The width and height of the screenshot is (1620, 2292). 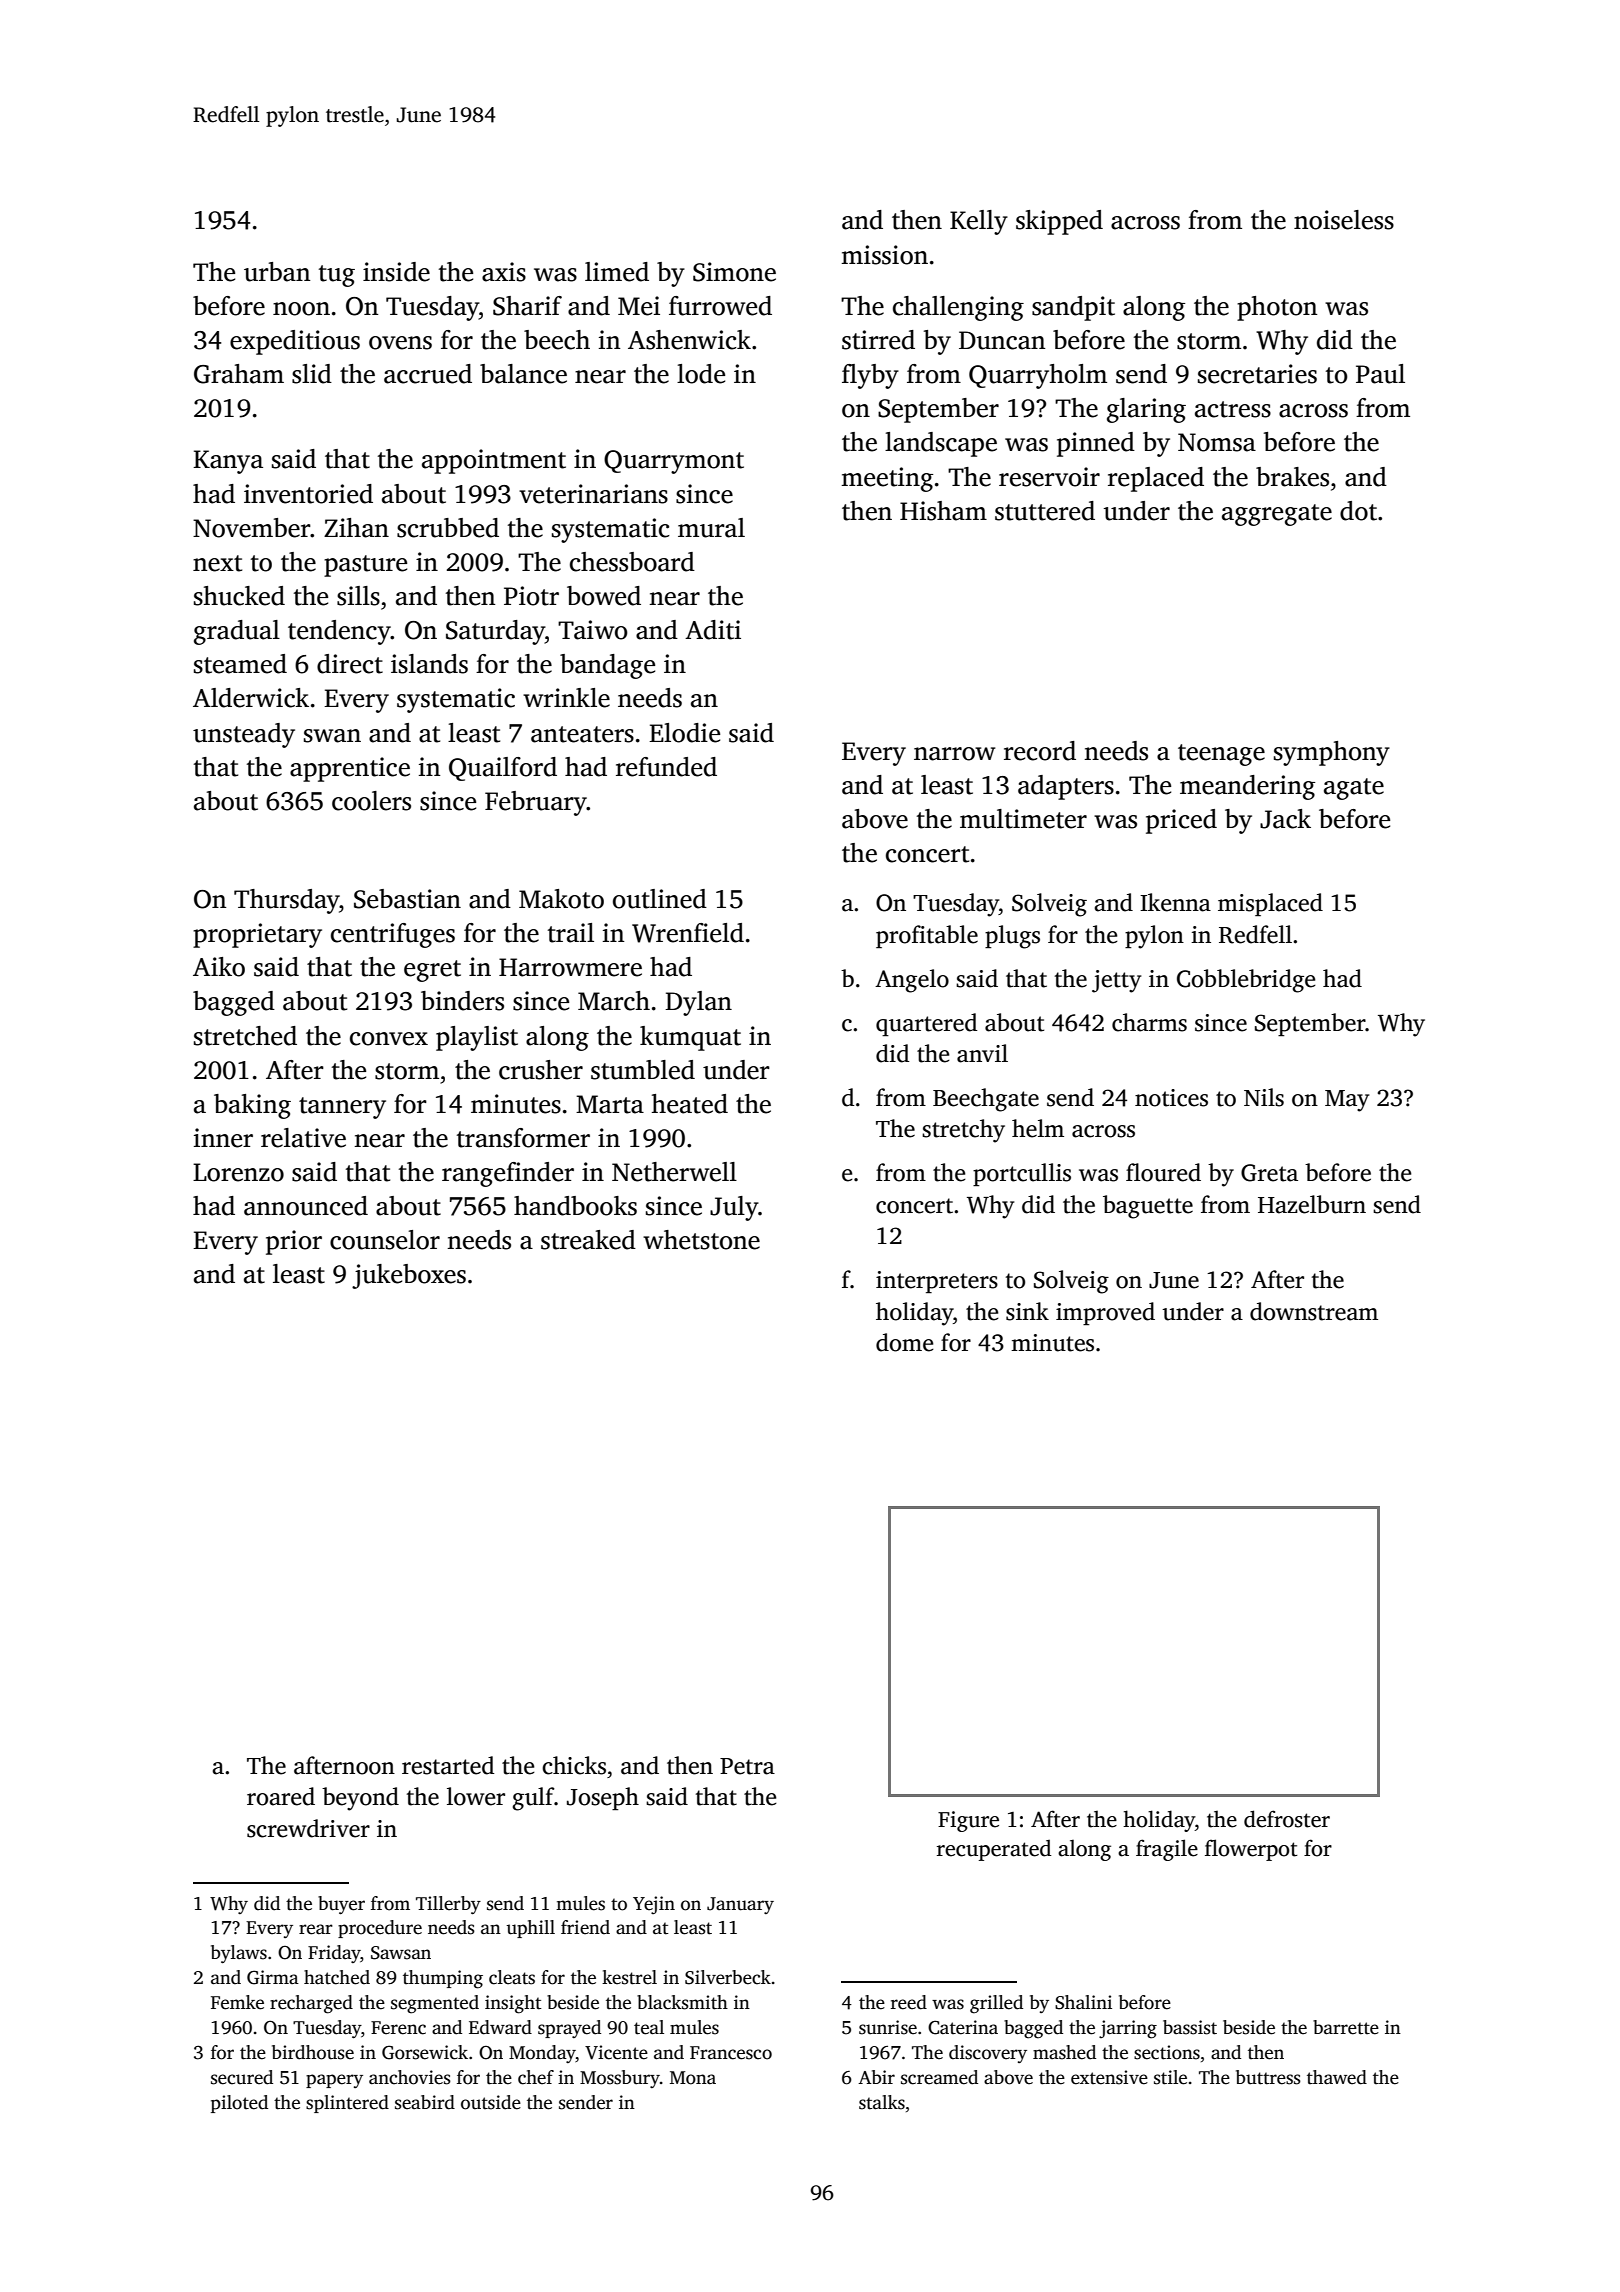 I want to click on procedure, so click(x=380, y=1929).
